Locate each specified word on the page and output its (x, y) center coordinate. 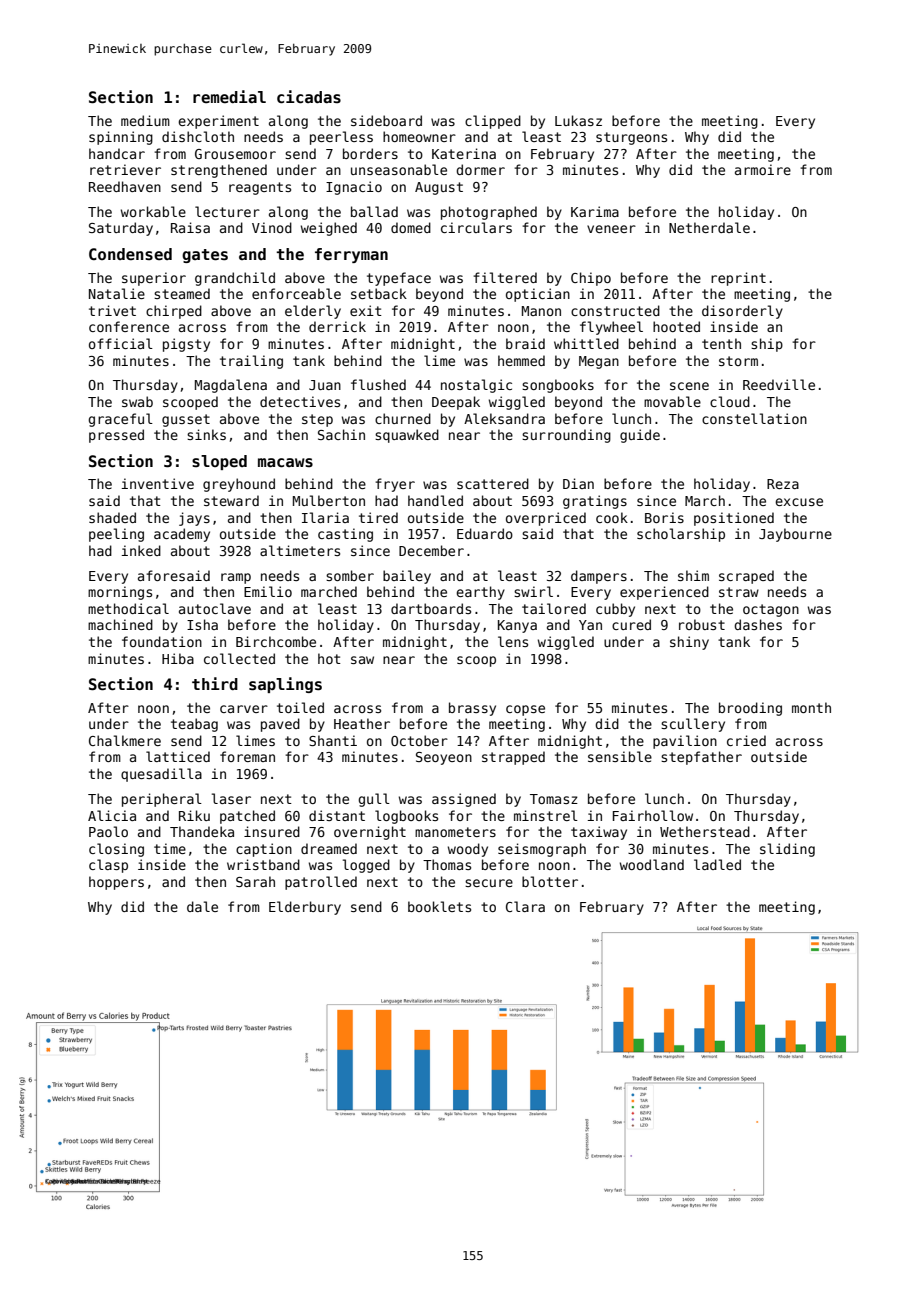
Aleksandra (504, 418)
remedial (229, 97)
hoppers (116, 883)
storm (738, 361)
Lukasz (578, 120)
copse (525, 710)
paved (280, 725)
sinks (206, 434)
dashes (758, 624)
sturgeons (631, 138)
